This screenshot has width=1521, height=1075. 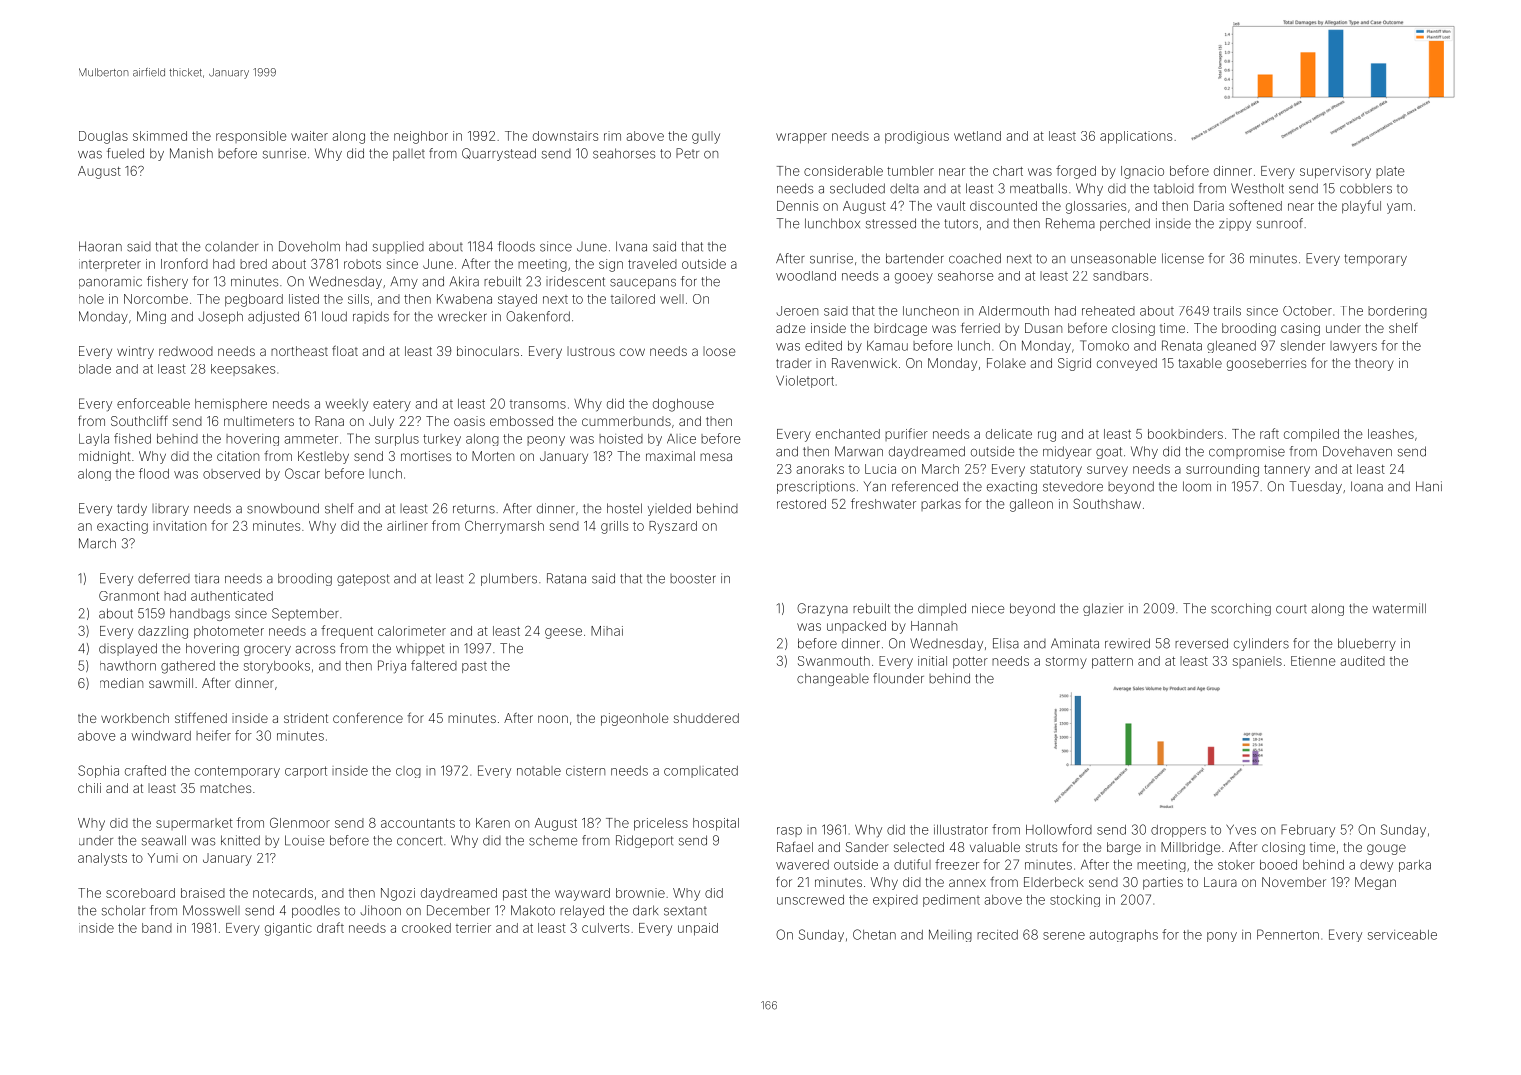 I want to click on Layla, so click(x=94, y=440).
